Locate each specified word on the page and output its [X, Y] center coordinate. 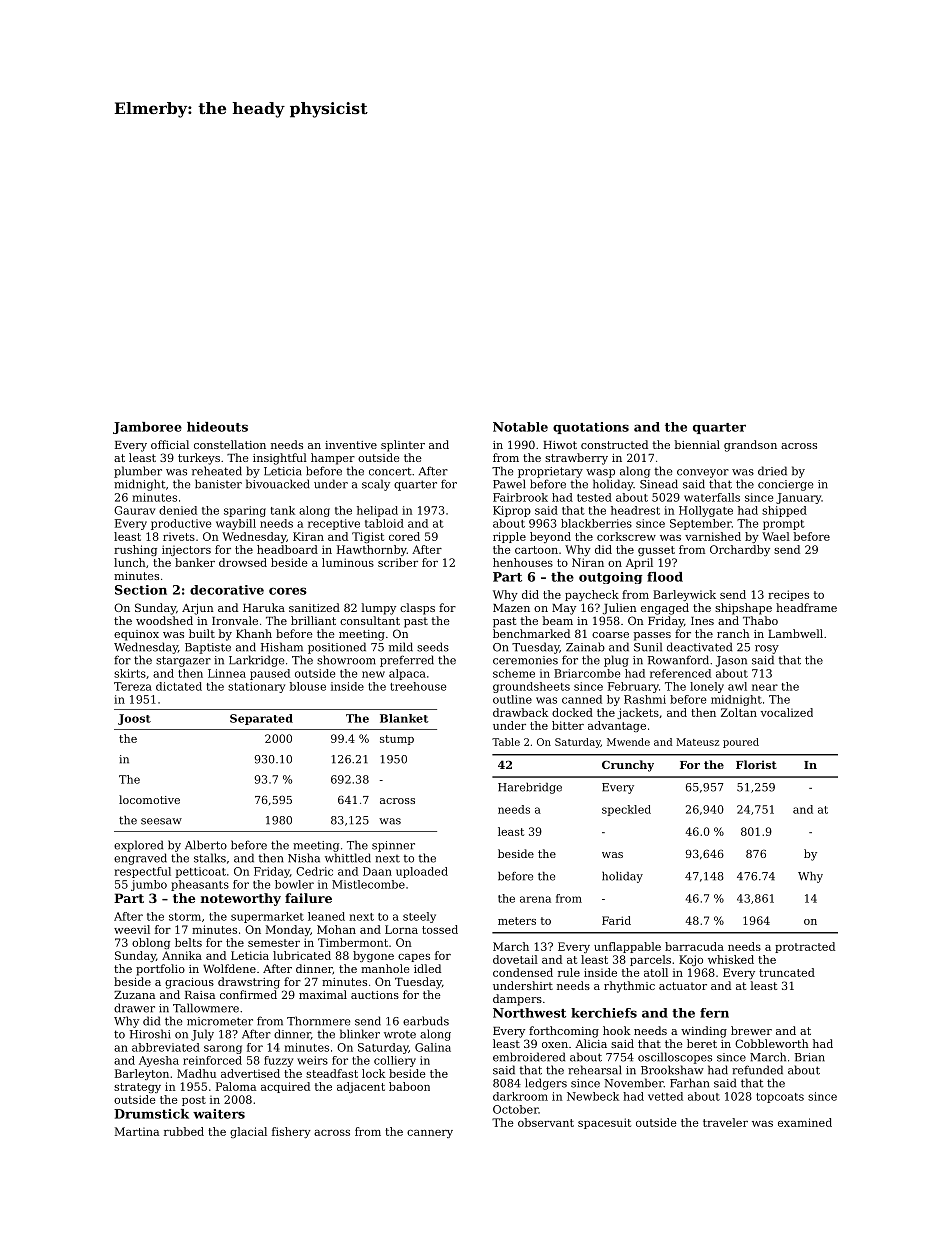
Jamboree [147, 428]
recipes [788, 595]
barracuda [694, 946]
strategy [137, 1088]
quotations [591, 428]
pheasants [200, 885]
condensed [523, 972]
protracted [805, 947]
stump [397, 740]
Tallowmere [206, 1008]
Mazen [511, 608]
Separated [261, 719]
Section [141, 590]
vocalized [786, 712]
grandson [750, 446]
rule [569, 972]
